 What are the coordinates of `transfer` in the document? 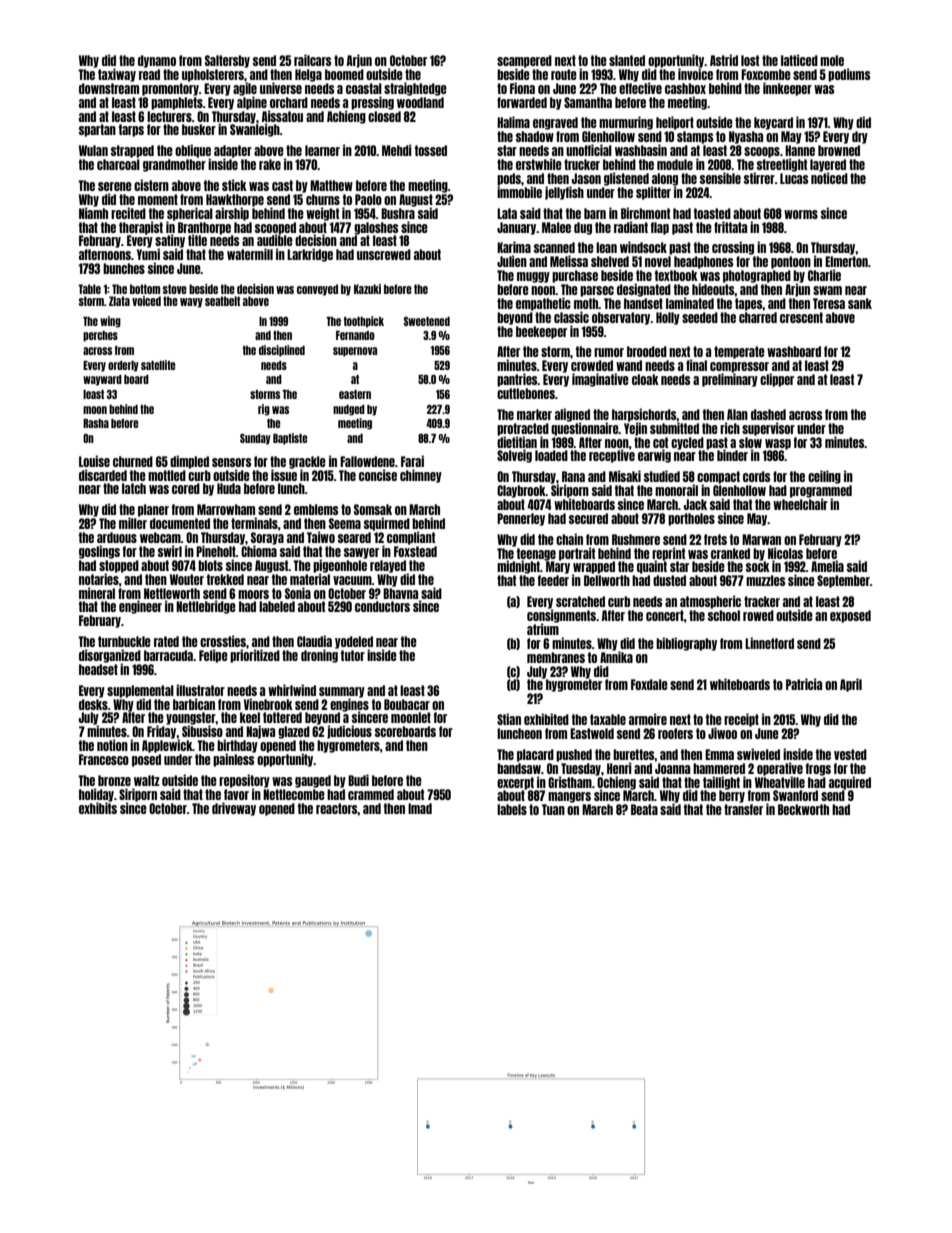 It's located at (743, 809).
